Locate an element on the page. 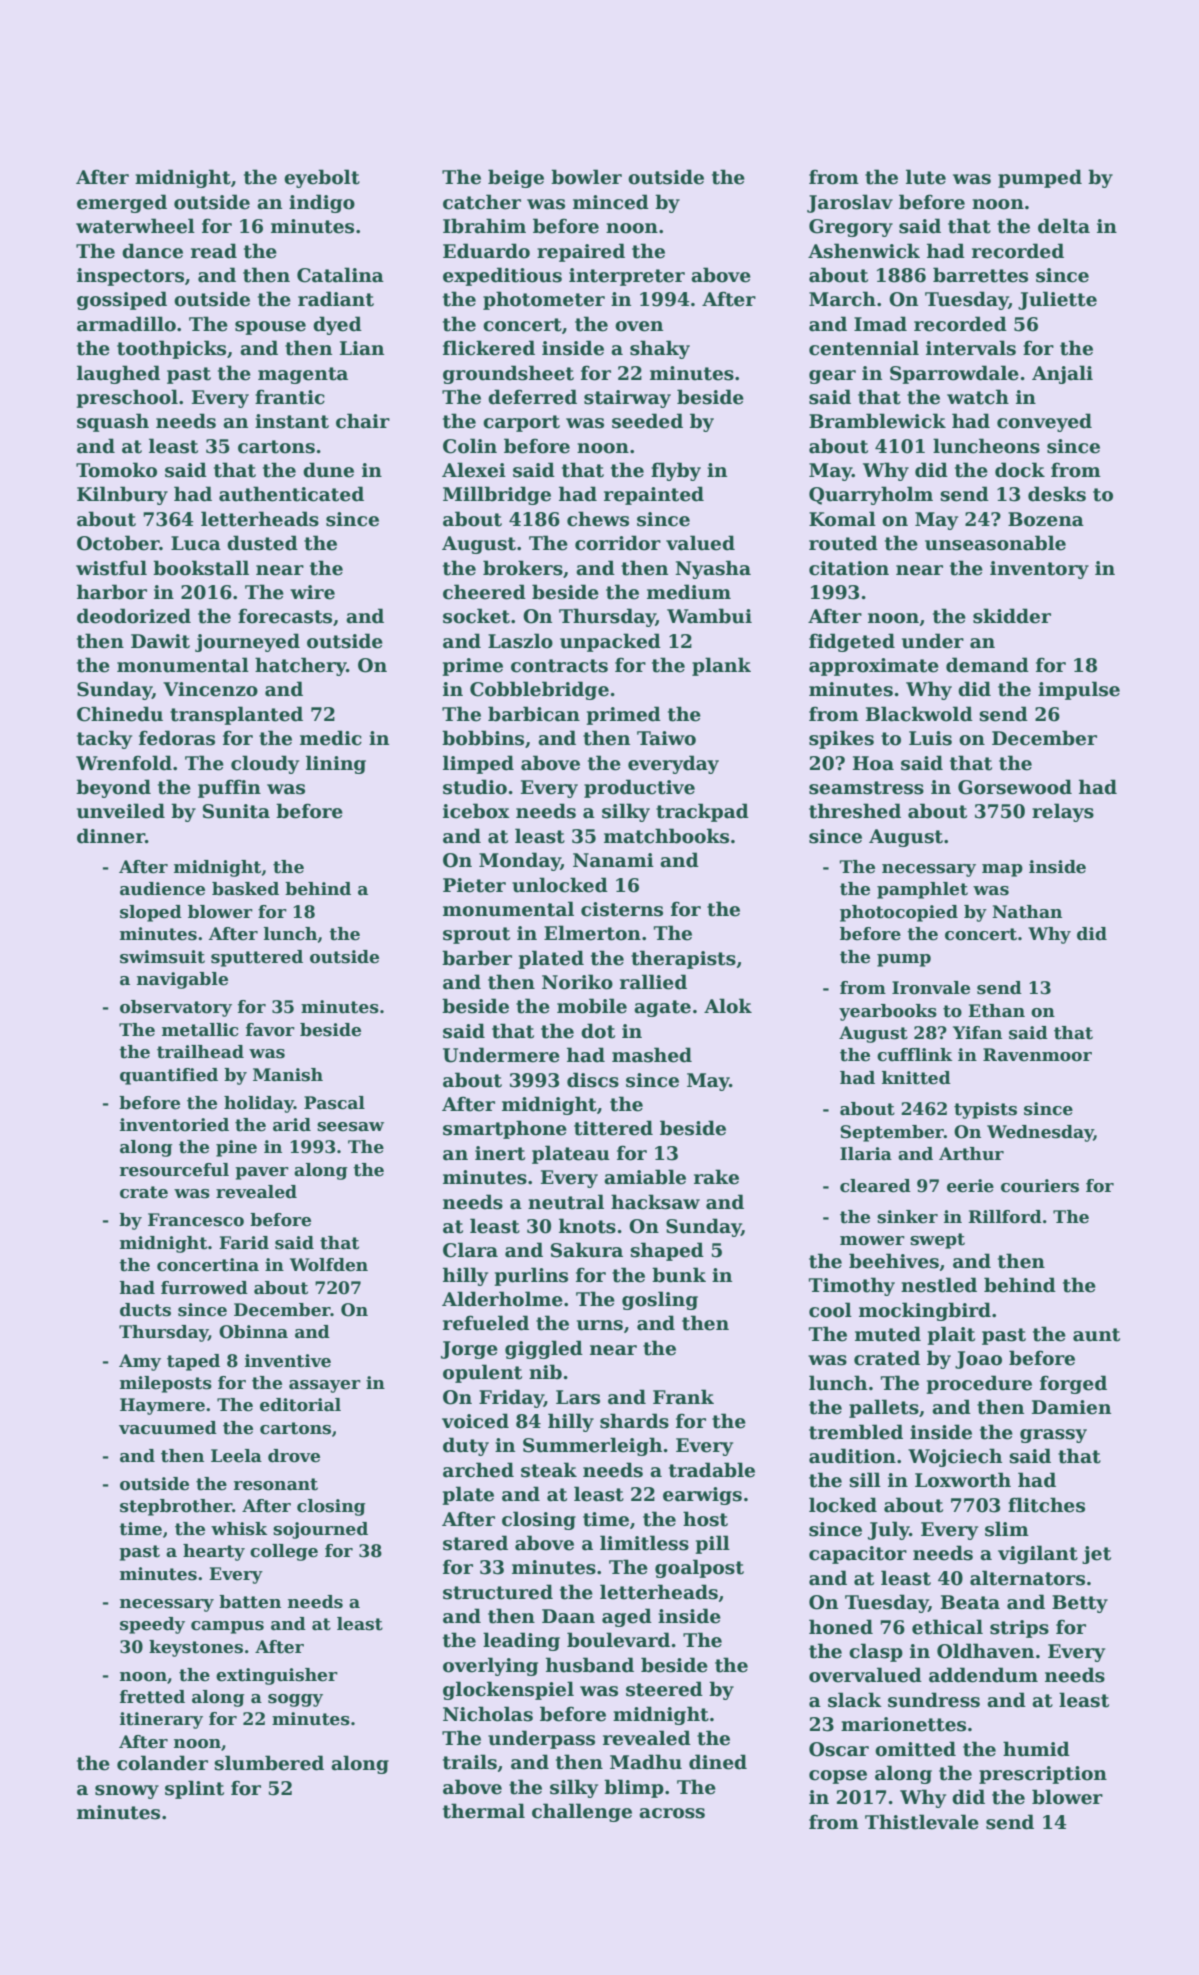  eyebolt is located at coordinates (322, 178).
